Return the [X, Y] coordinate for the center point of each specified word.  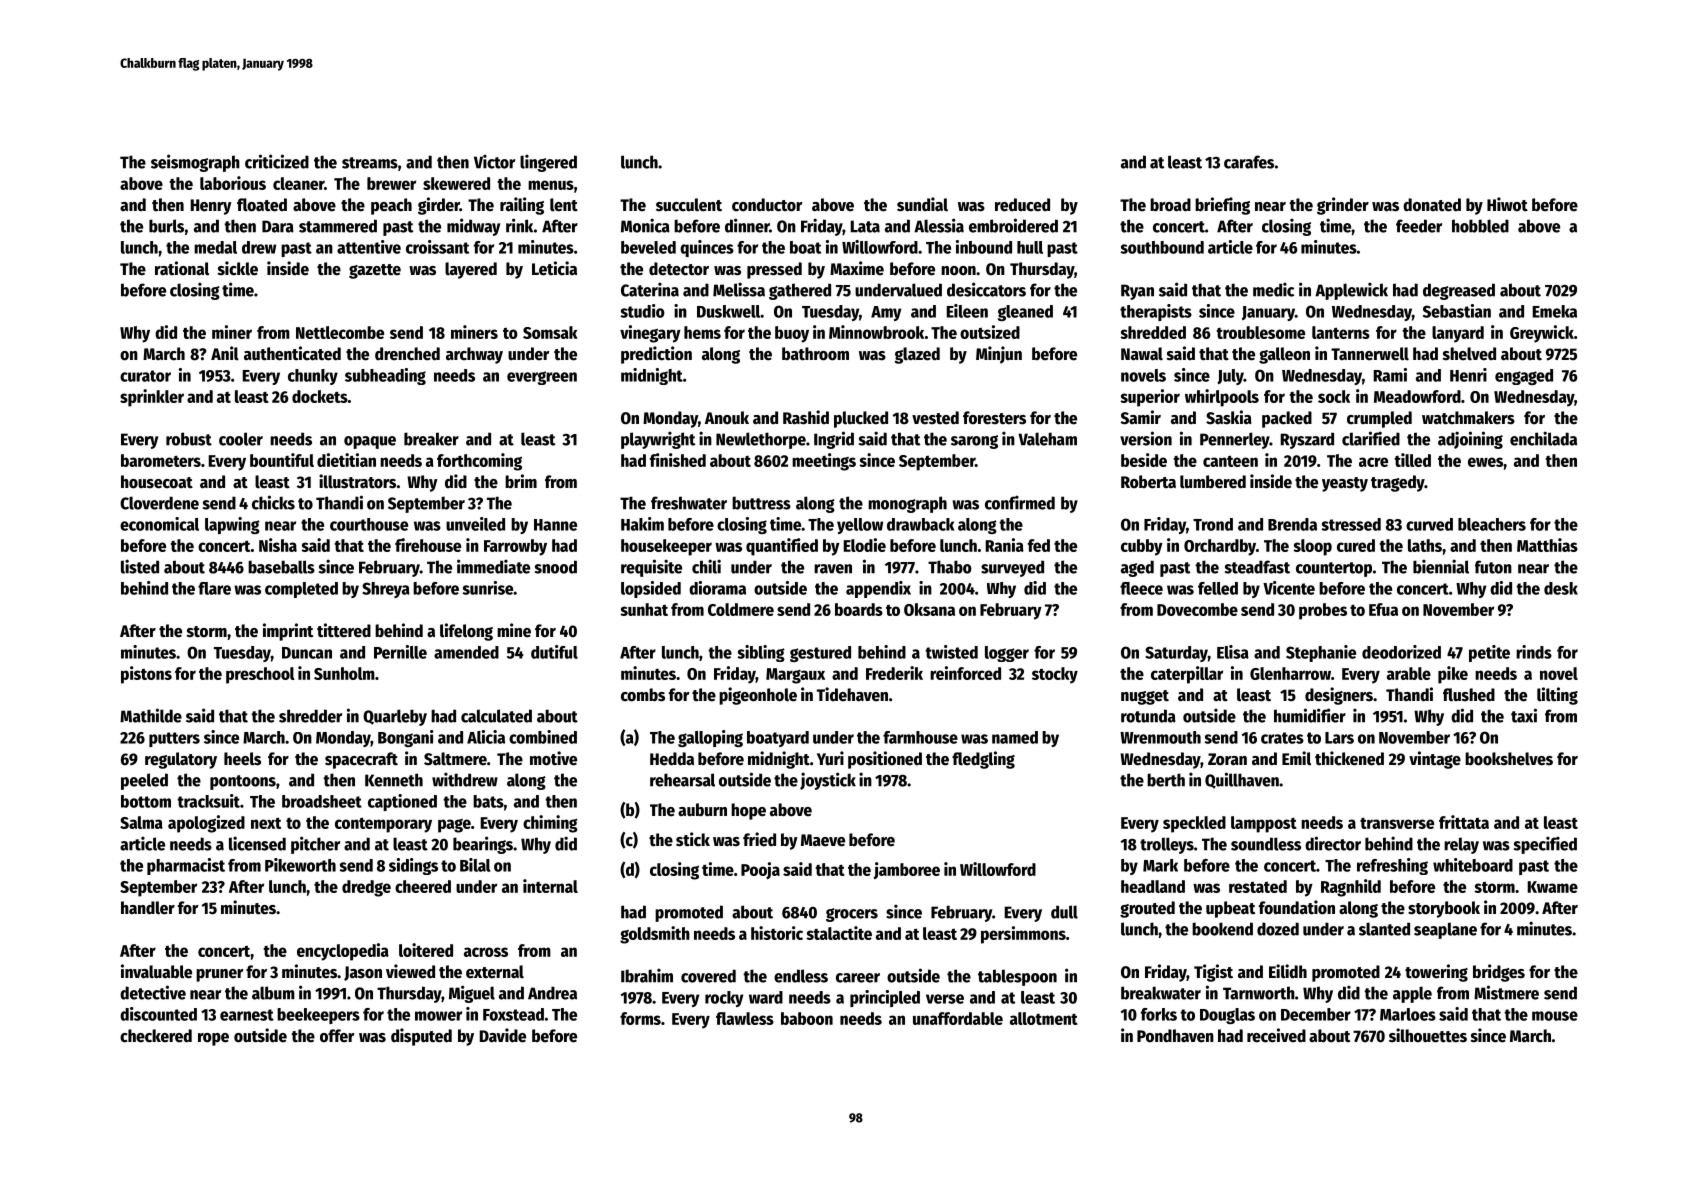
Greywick [1542, 334]
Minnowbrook [876, 332]
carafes [1249, 162]
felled [1218, 588]
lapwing [232, 525]
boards [859, 609]
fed [1039, 545]
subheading [385, 376]
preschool [260, 675]
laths [1425, 545]
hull [1030, 247]
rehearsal [682, 780]
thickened [1349, 758]
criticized [277, 161]
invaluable [156, 971]
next [266, 823]
